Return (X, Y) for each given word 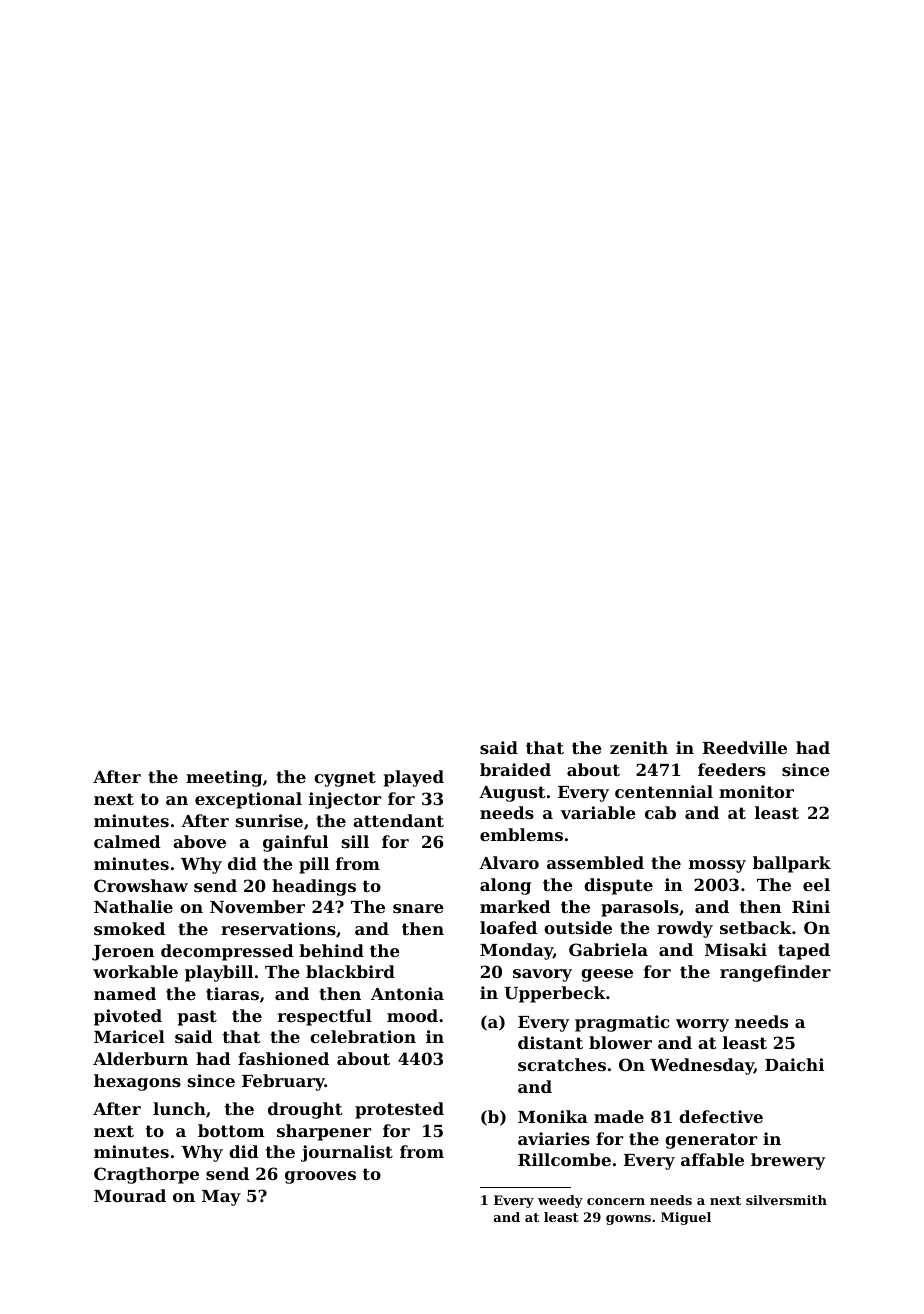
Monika (553, 1116)
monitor (756, 791)
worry (702, 1025)
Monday (516, 951)
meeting (224, 778)
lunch (179, 1108)
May (221, 1198)
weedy (560, 1201)
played (414, 778)
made (619, 1116)
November (257, 906)
